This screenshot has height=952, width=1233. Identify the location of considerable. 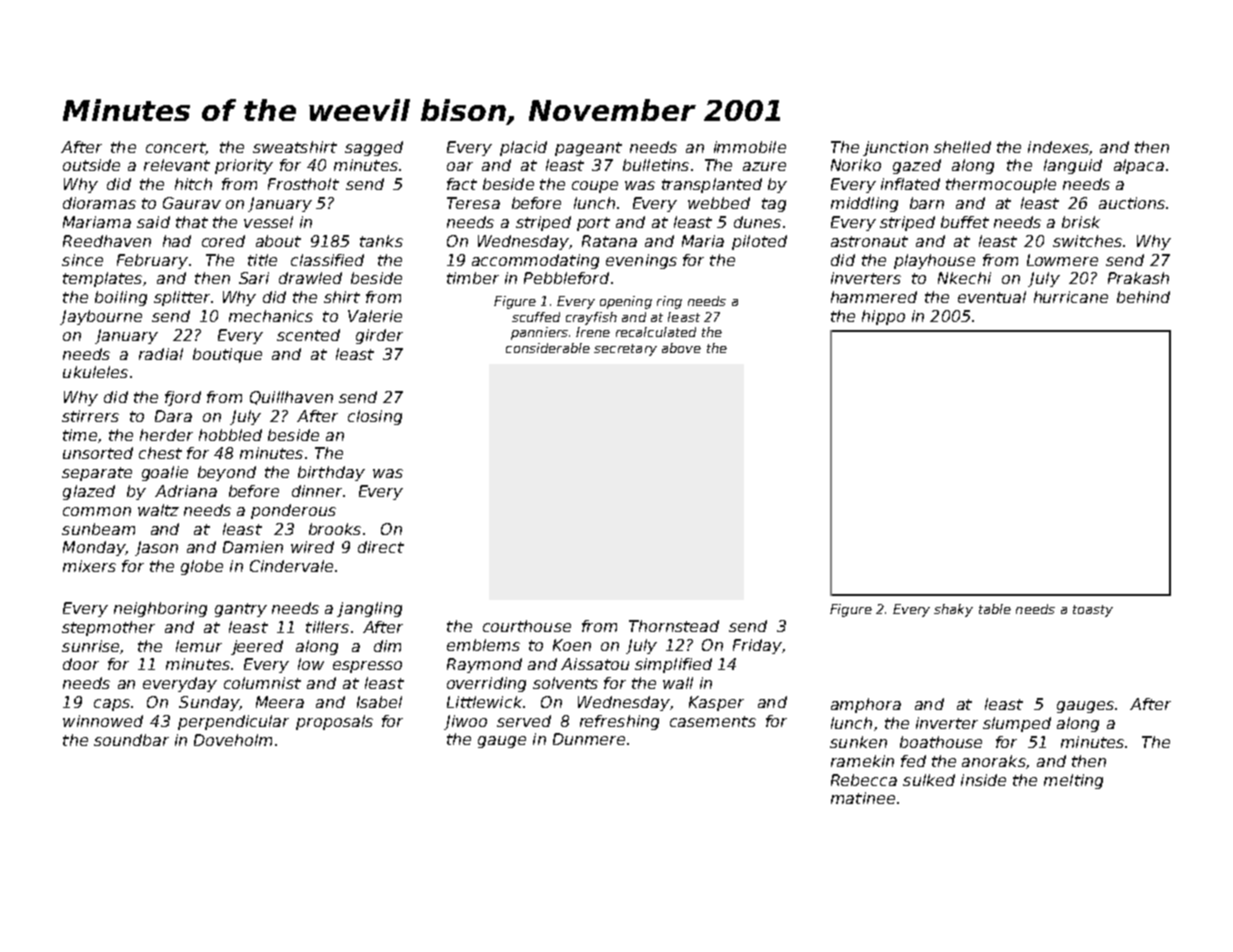
(548, 348).
